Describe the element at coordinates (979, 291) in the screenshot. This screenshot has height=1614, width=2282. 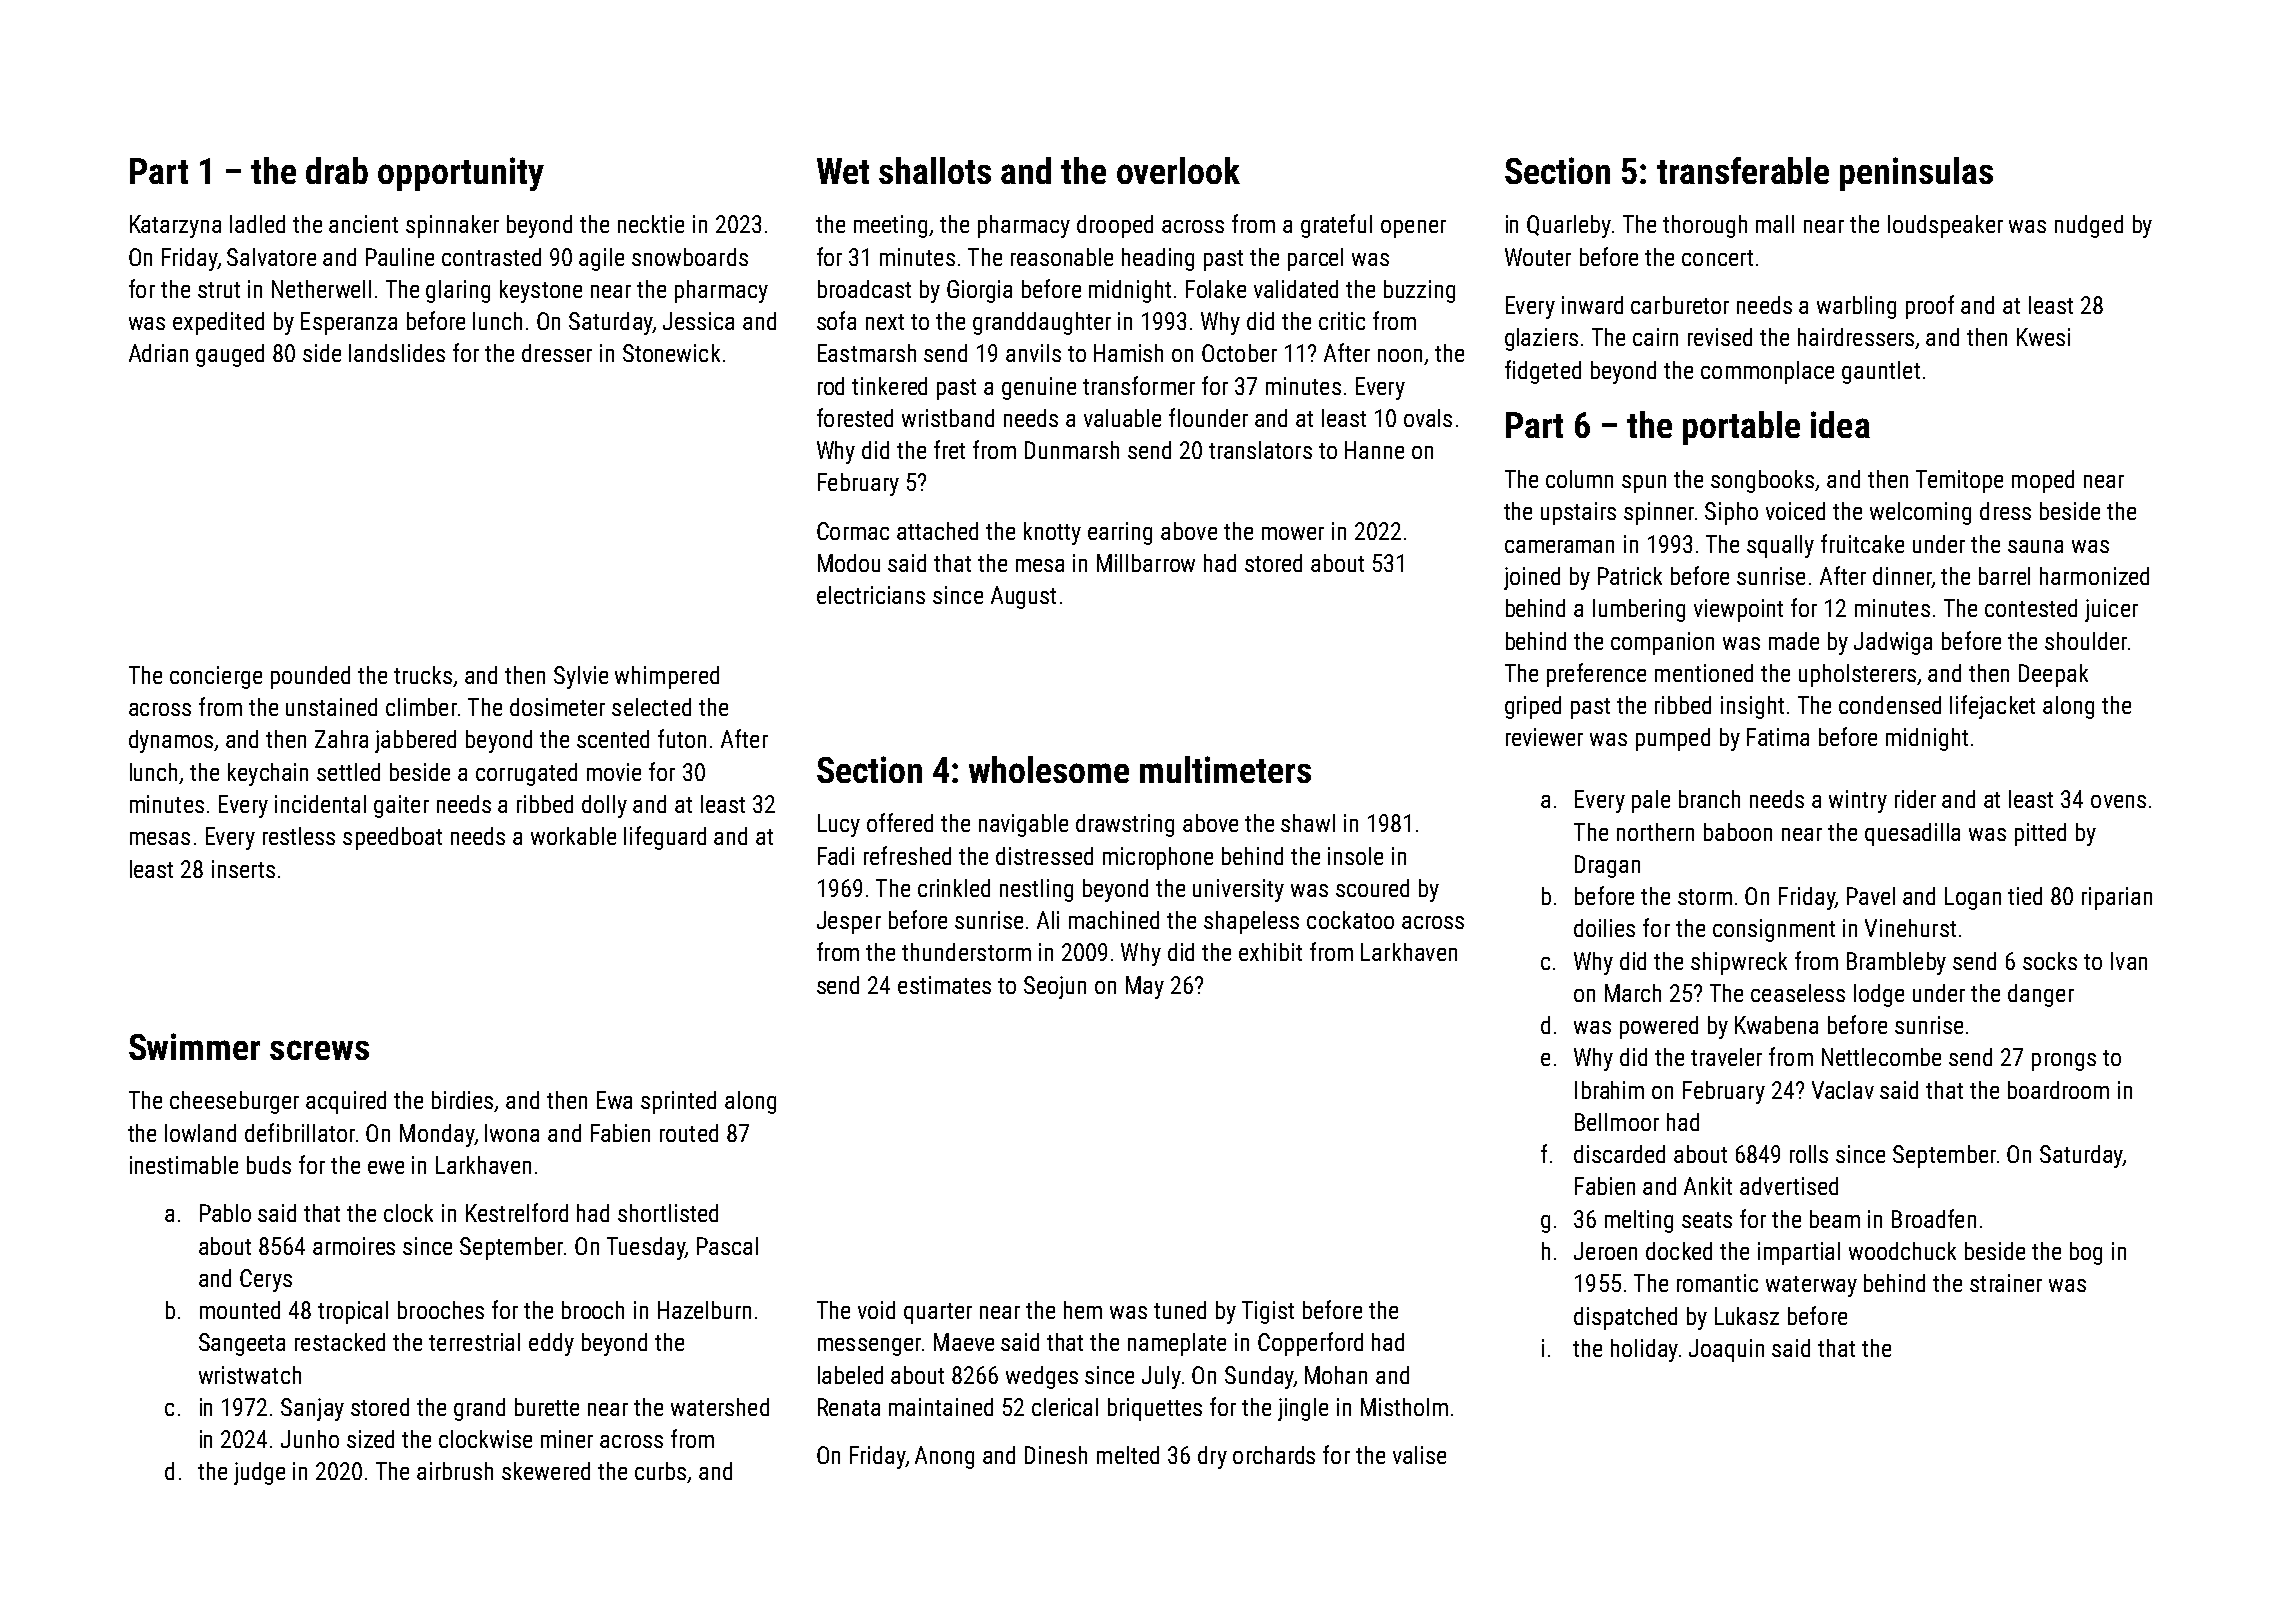
I see `Giorgia` at that location.
